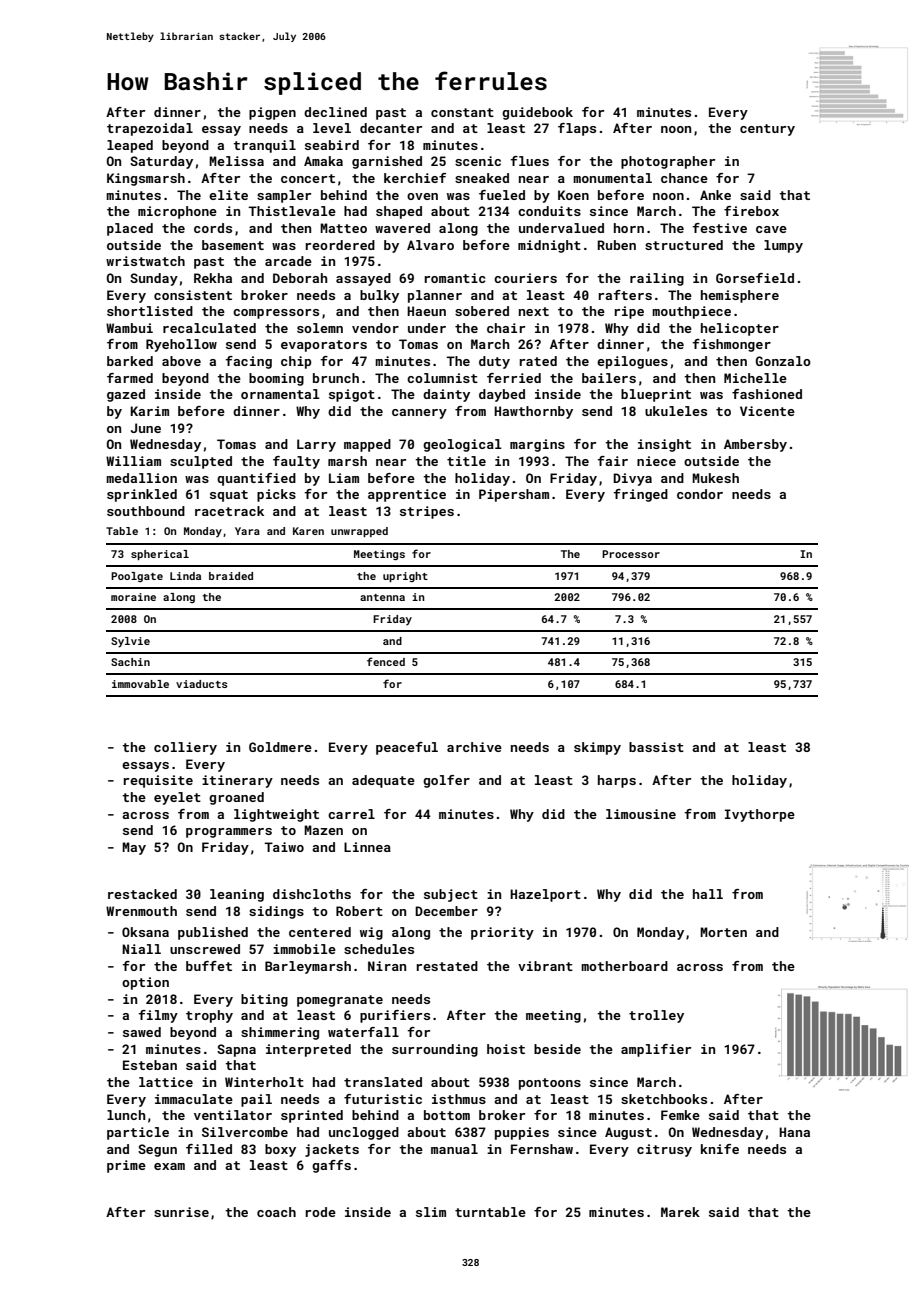 The image size is (924, 1308). What do you see at coordinates (375, 328) in the image?
I see `vendor` at bounding box center [375, 328].
